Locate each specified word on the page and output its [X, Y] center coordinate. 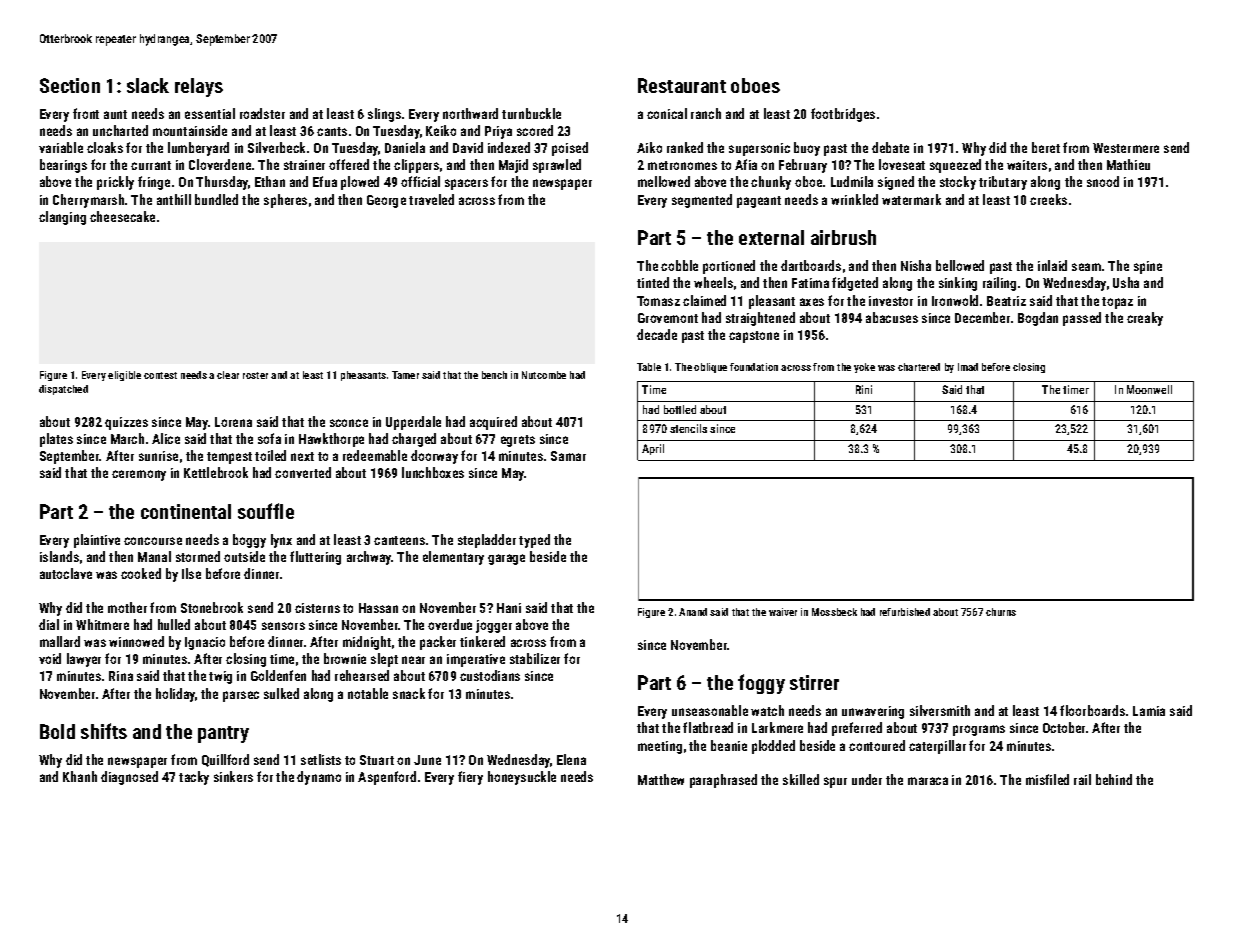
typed [534, 541]
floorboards [1092, 710]
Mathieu [1128, 164]
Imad [968, 367]
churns [1001, 612]
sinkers [233, 776]
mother [127, 607]
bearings [63, 166]
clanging [62, 218]
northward [470, 113]
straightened [760, 319]
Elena [571, 759]
